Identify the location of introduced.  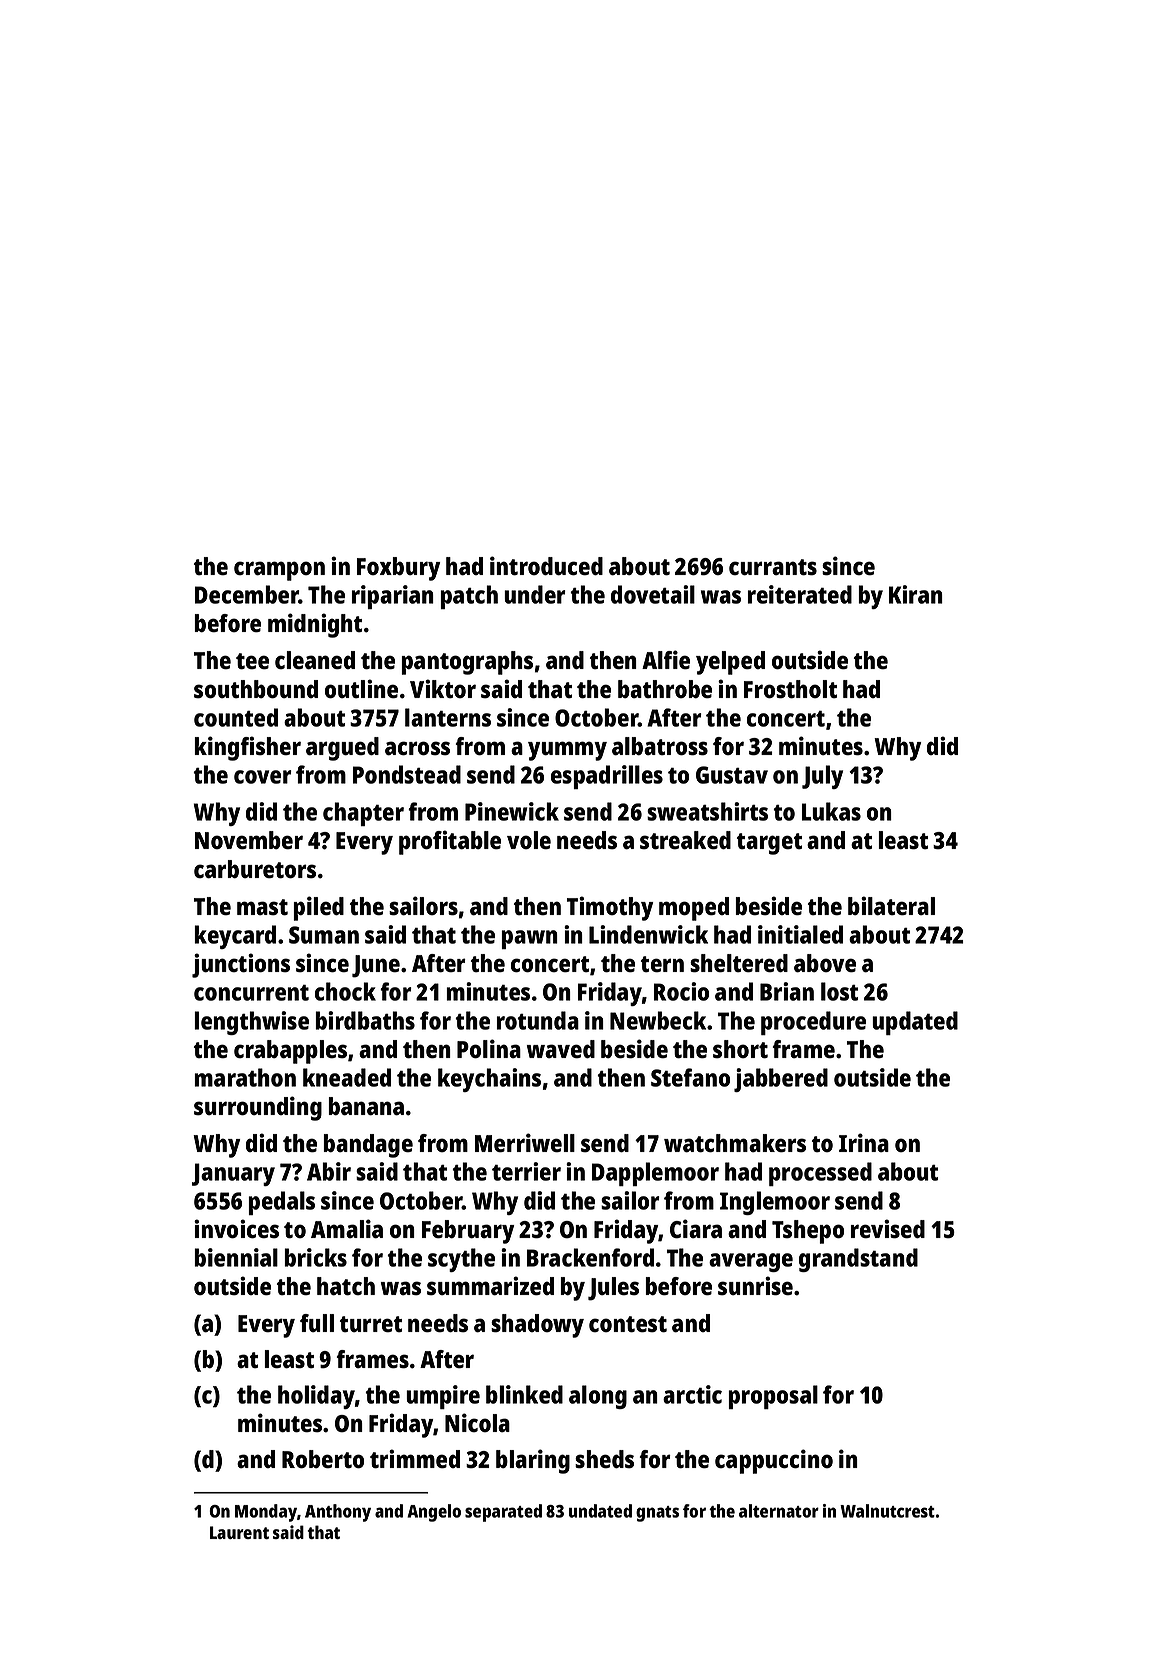
(546, 566).
